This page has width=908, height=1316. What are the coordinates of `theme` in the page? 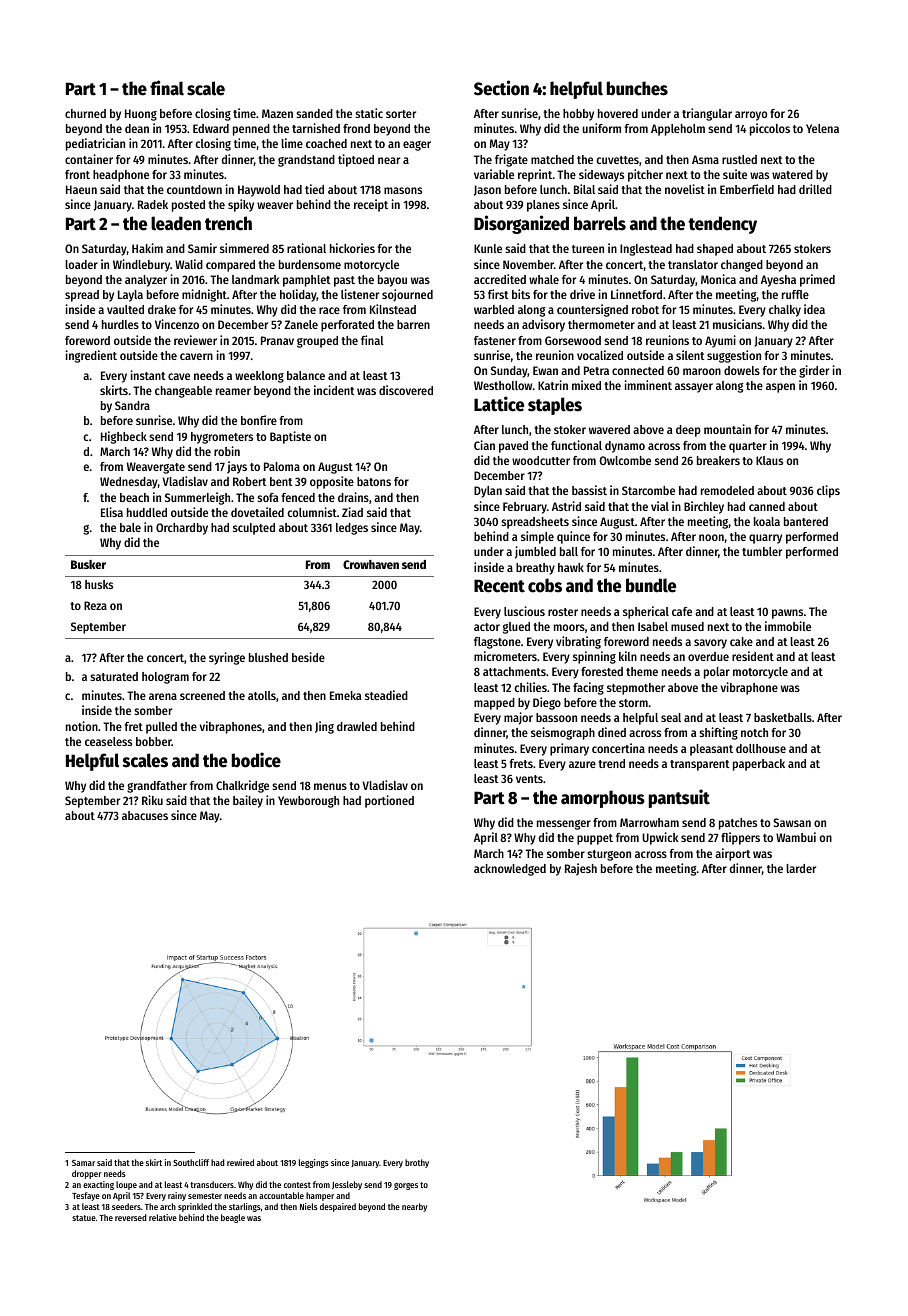 It's located at (642, 671).
